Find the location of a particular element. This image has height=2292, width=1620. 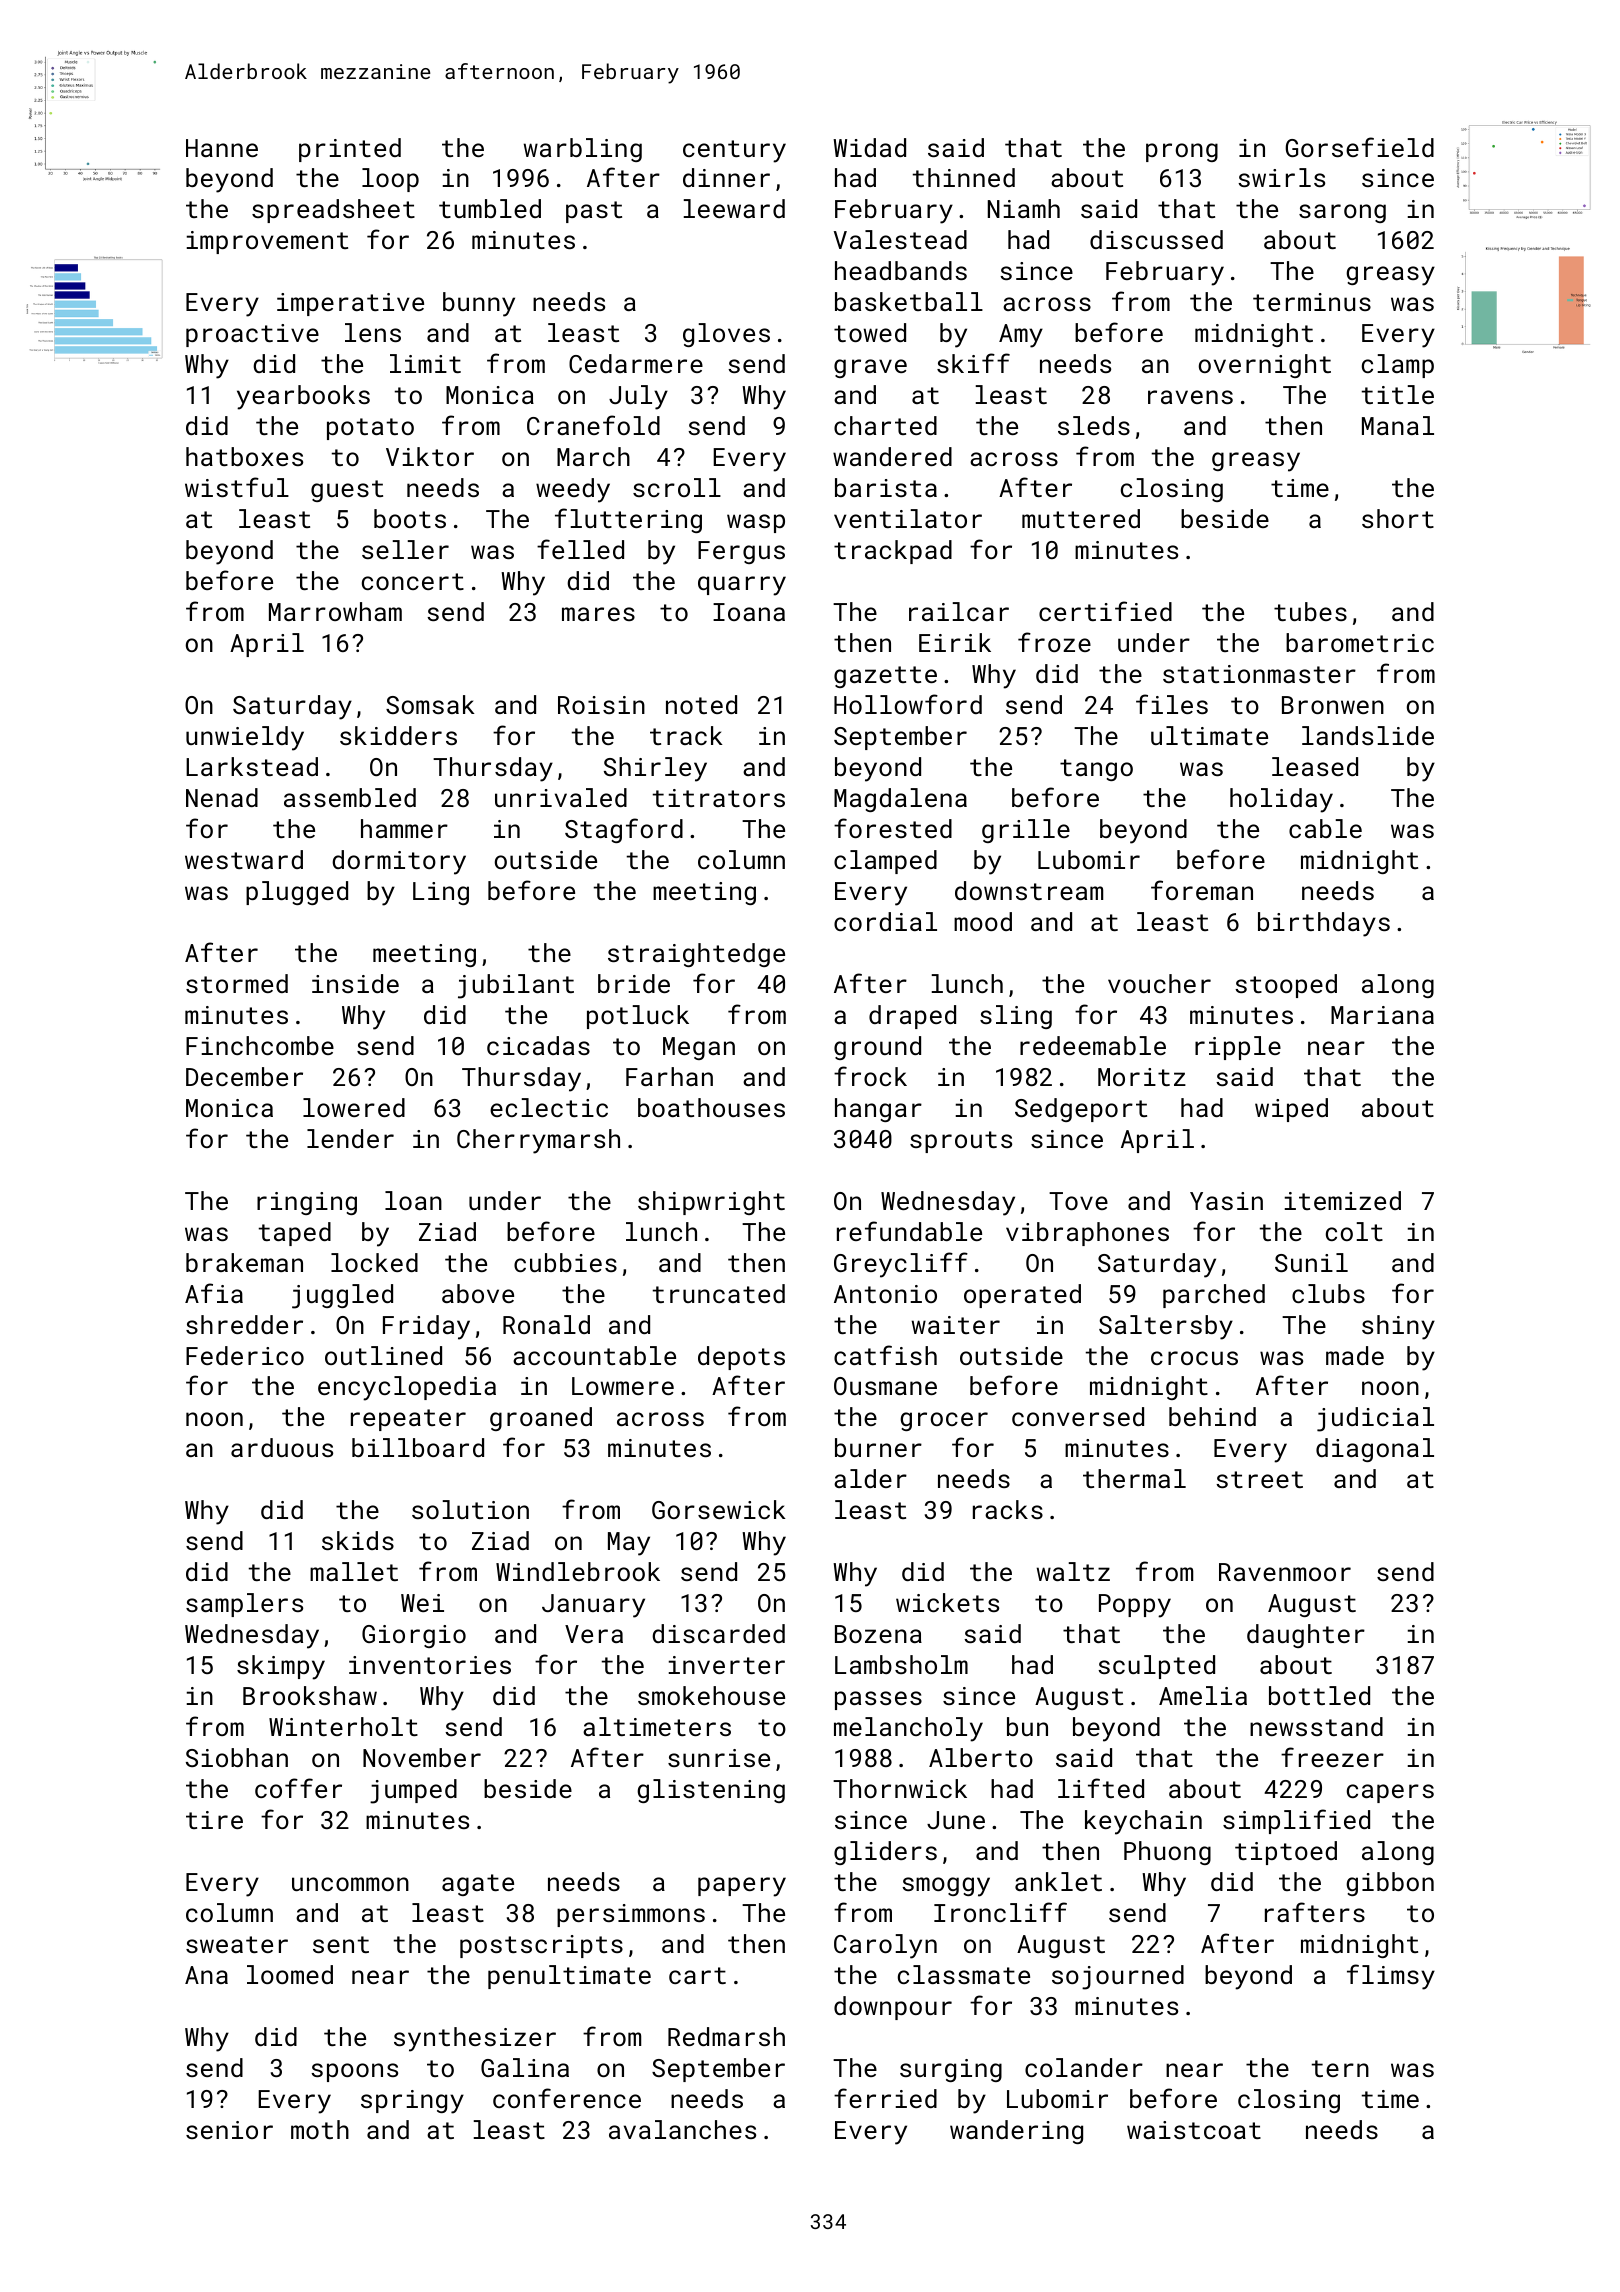

ringing is located at coordinates (307, 1203).
